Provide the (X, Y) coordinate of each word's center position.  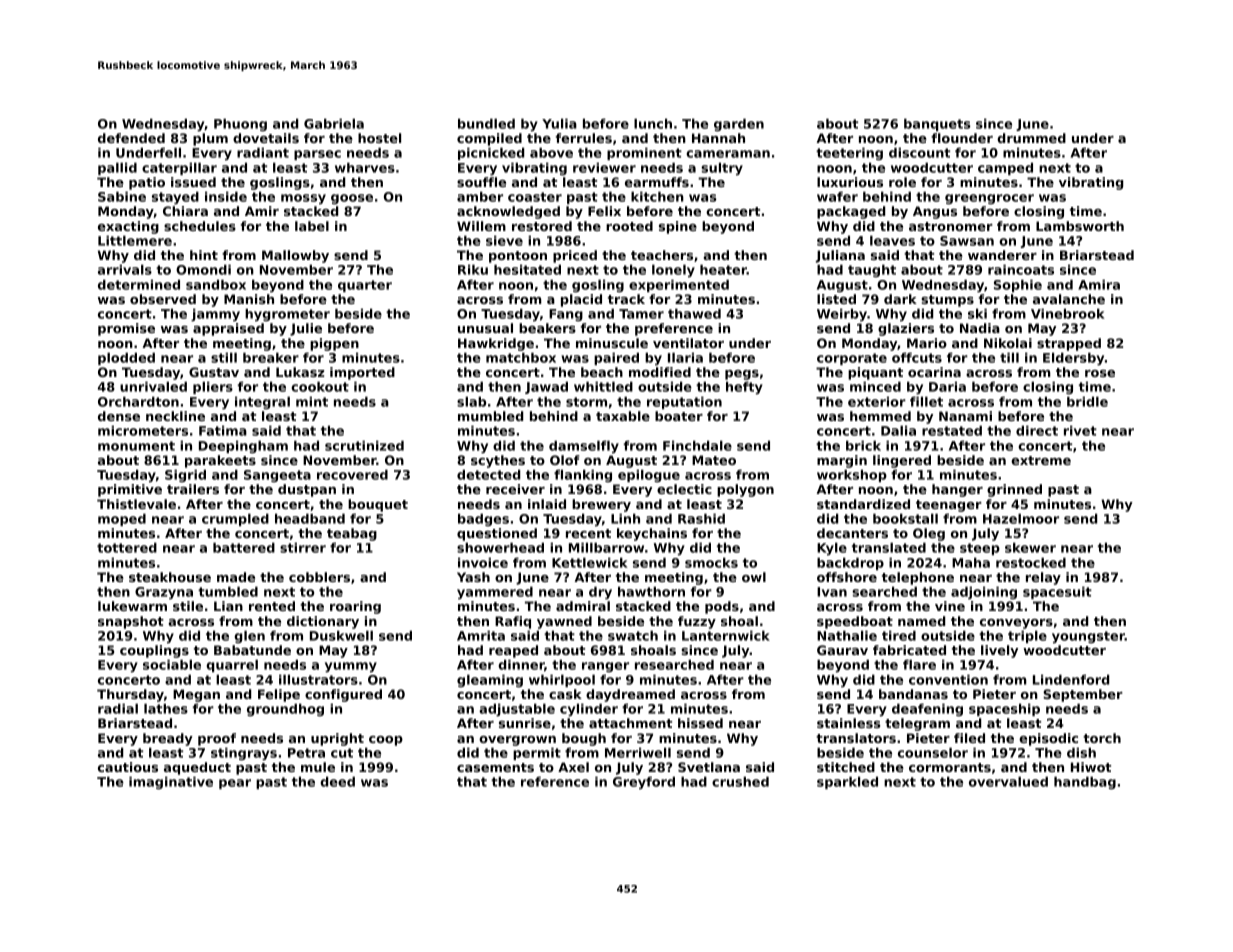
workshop (852, 475)
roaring (355, 607)
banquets (937, 124)
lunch (653, 123)
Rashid (701, 518)
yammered (495, 592)
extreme (1041, 460)
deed (337, 781)
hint (204, 255)
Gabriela (334, 123)
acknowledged (508, 212)
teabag (352, 534)
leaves (892, 240)
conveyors (1016, 624)
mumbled (490, 416)
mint (312, 401)
